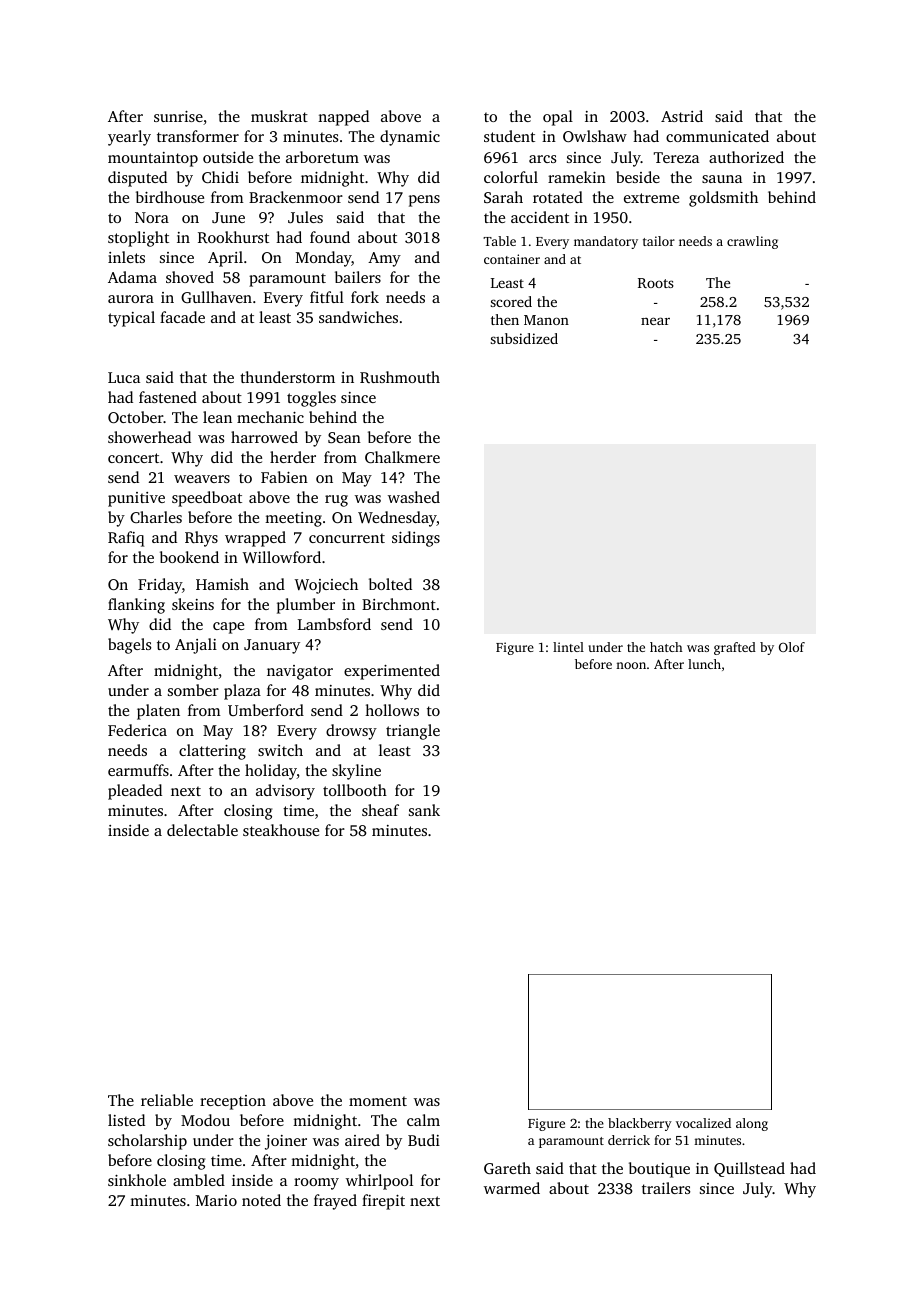  What do you see at coordinates (286, 1142) in the image?
I see `joiner` at bounding box center [286, 1142].
